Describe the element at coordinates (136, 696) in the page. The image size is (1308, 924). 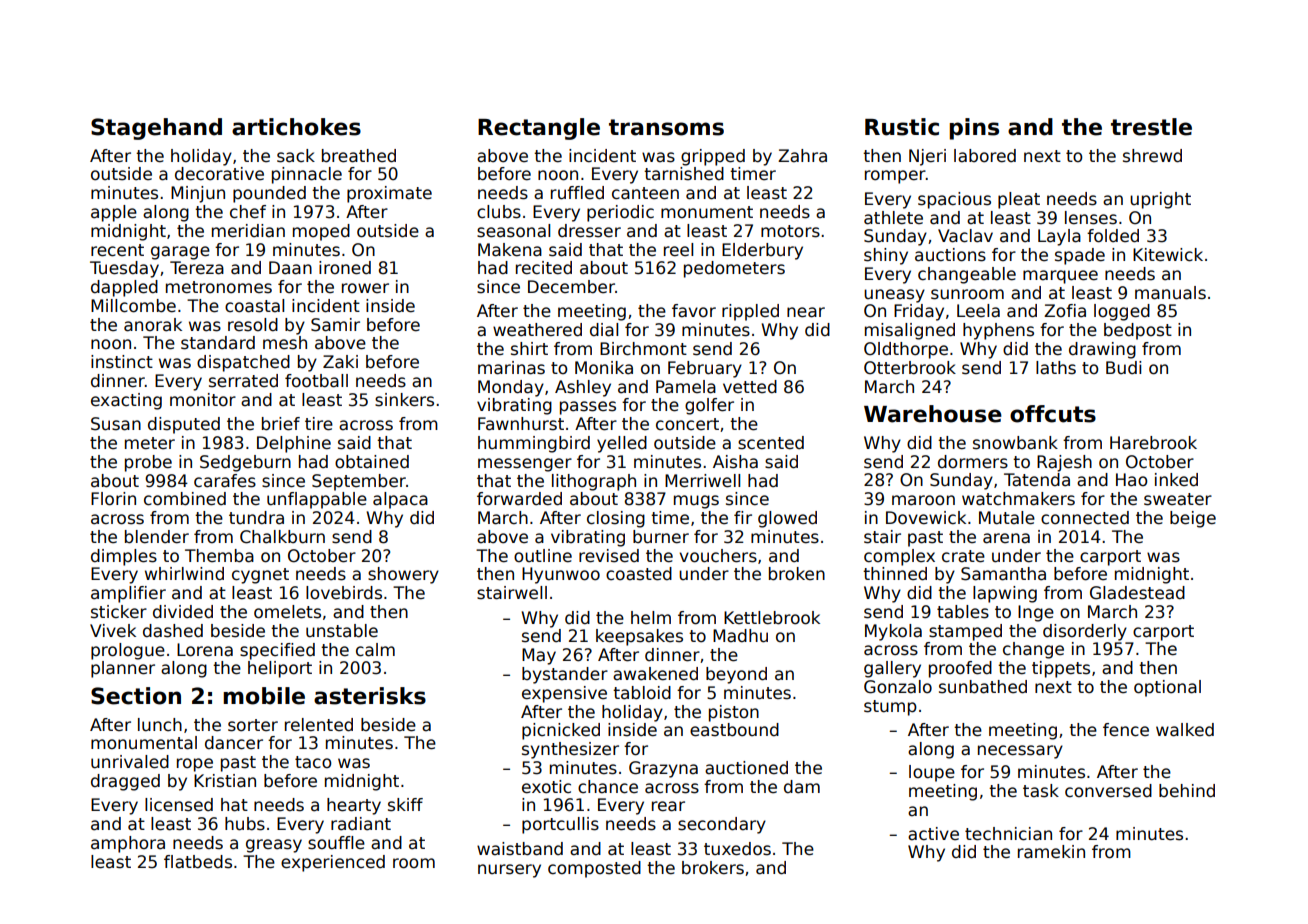
I see `Section` at that location.
